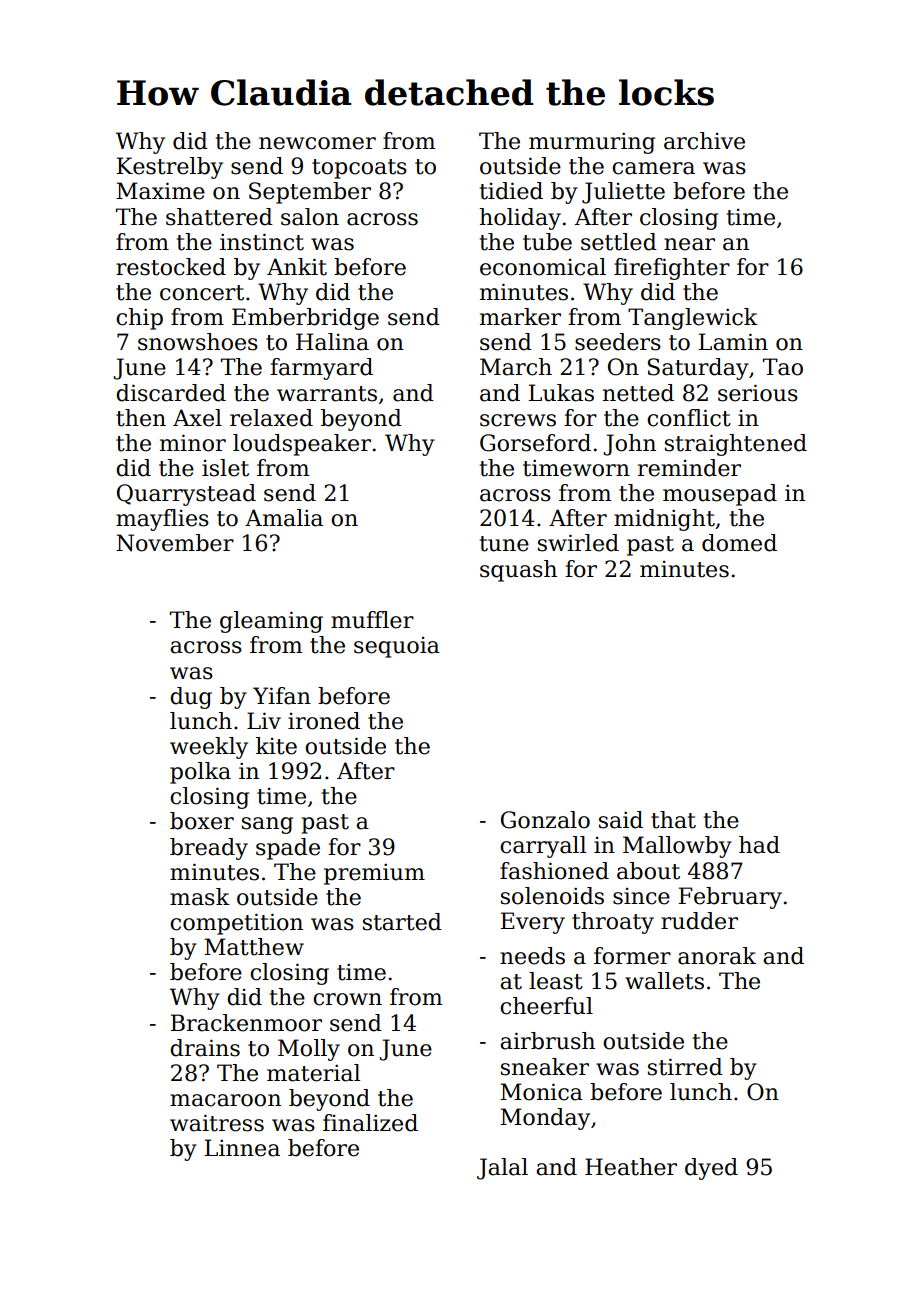 This document has width=924, height=1314. I want to click on sequoia, so click(397, 647).
